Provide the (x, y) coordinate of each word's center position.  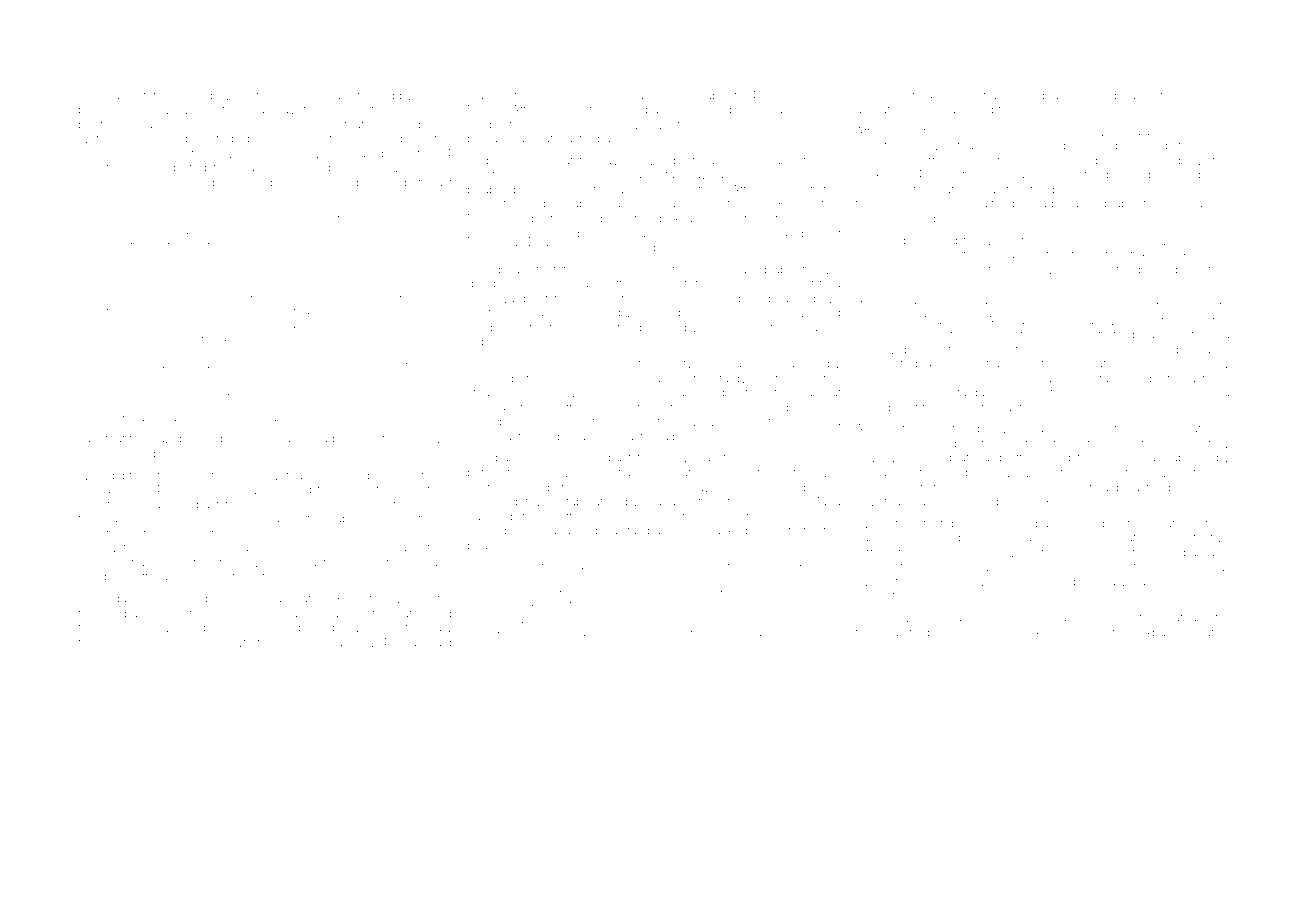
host (1089, 334)
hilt (540, 298)
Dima (381, 417)
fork (524, 95)
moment (1206, 96)
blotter (1016, 457)
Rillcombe (136, 642)
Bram (870, 189)
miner (1117, 458)
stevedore (179, 475)
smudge (710, 127)
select (365, 298)
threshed (747, 457)
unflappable (636, 473)
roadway (271, 112)
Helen (149, 167)
